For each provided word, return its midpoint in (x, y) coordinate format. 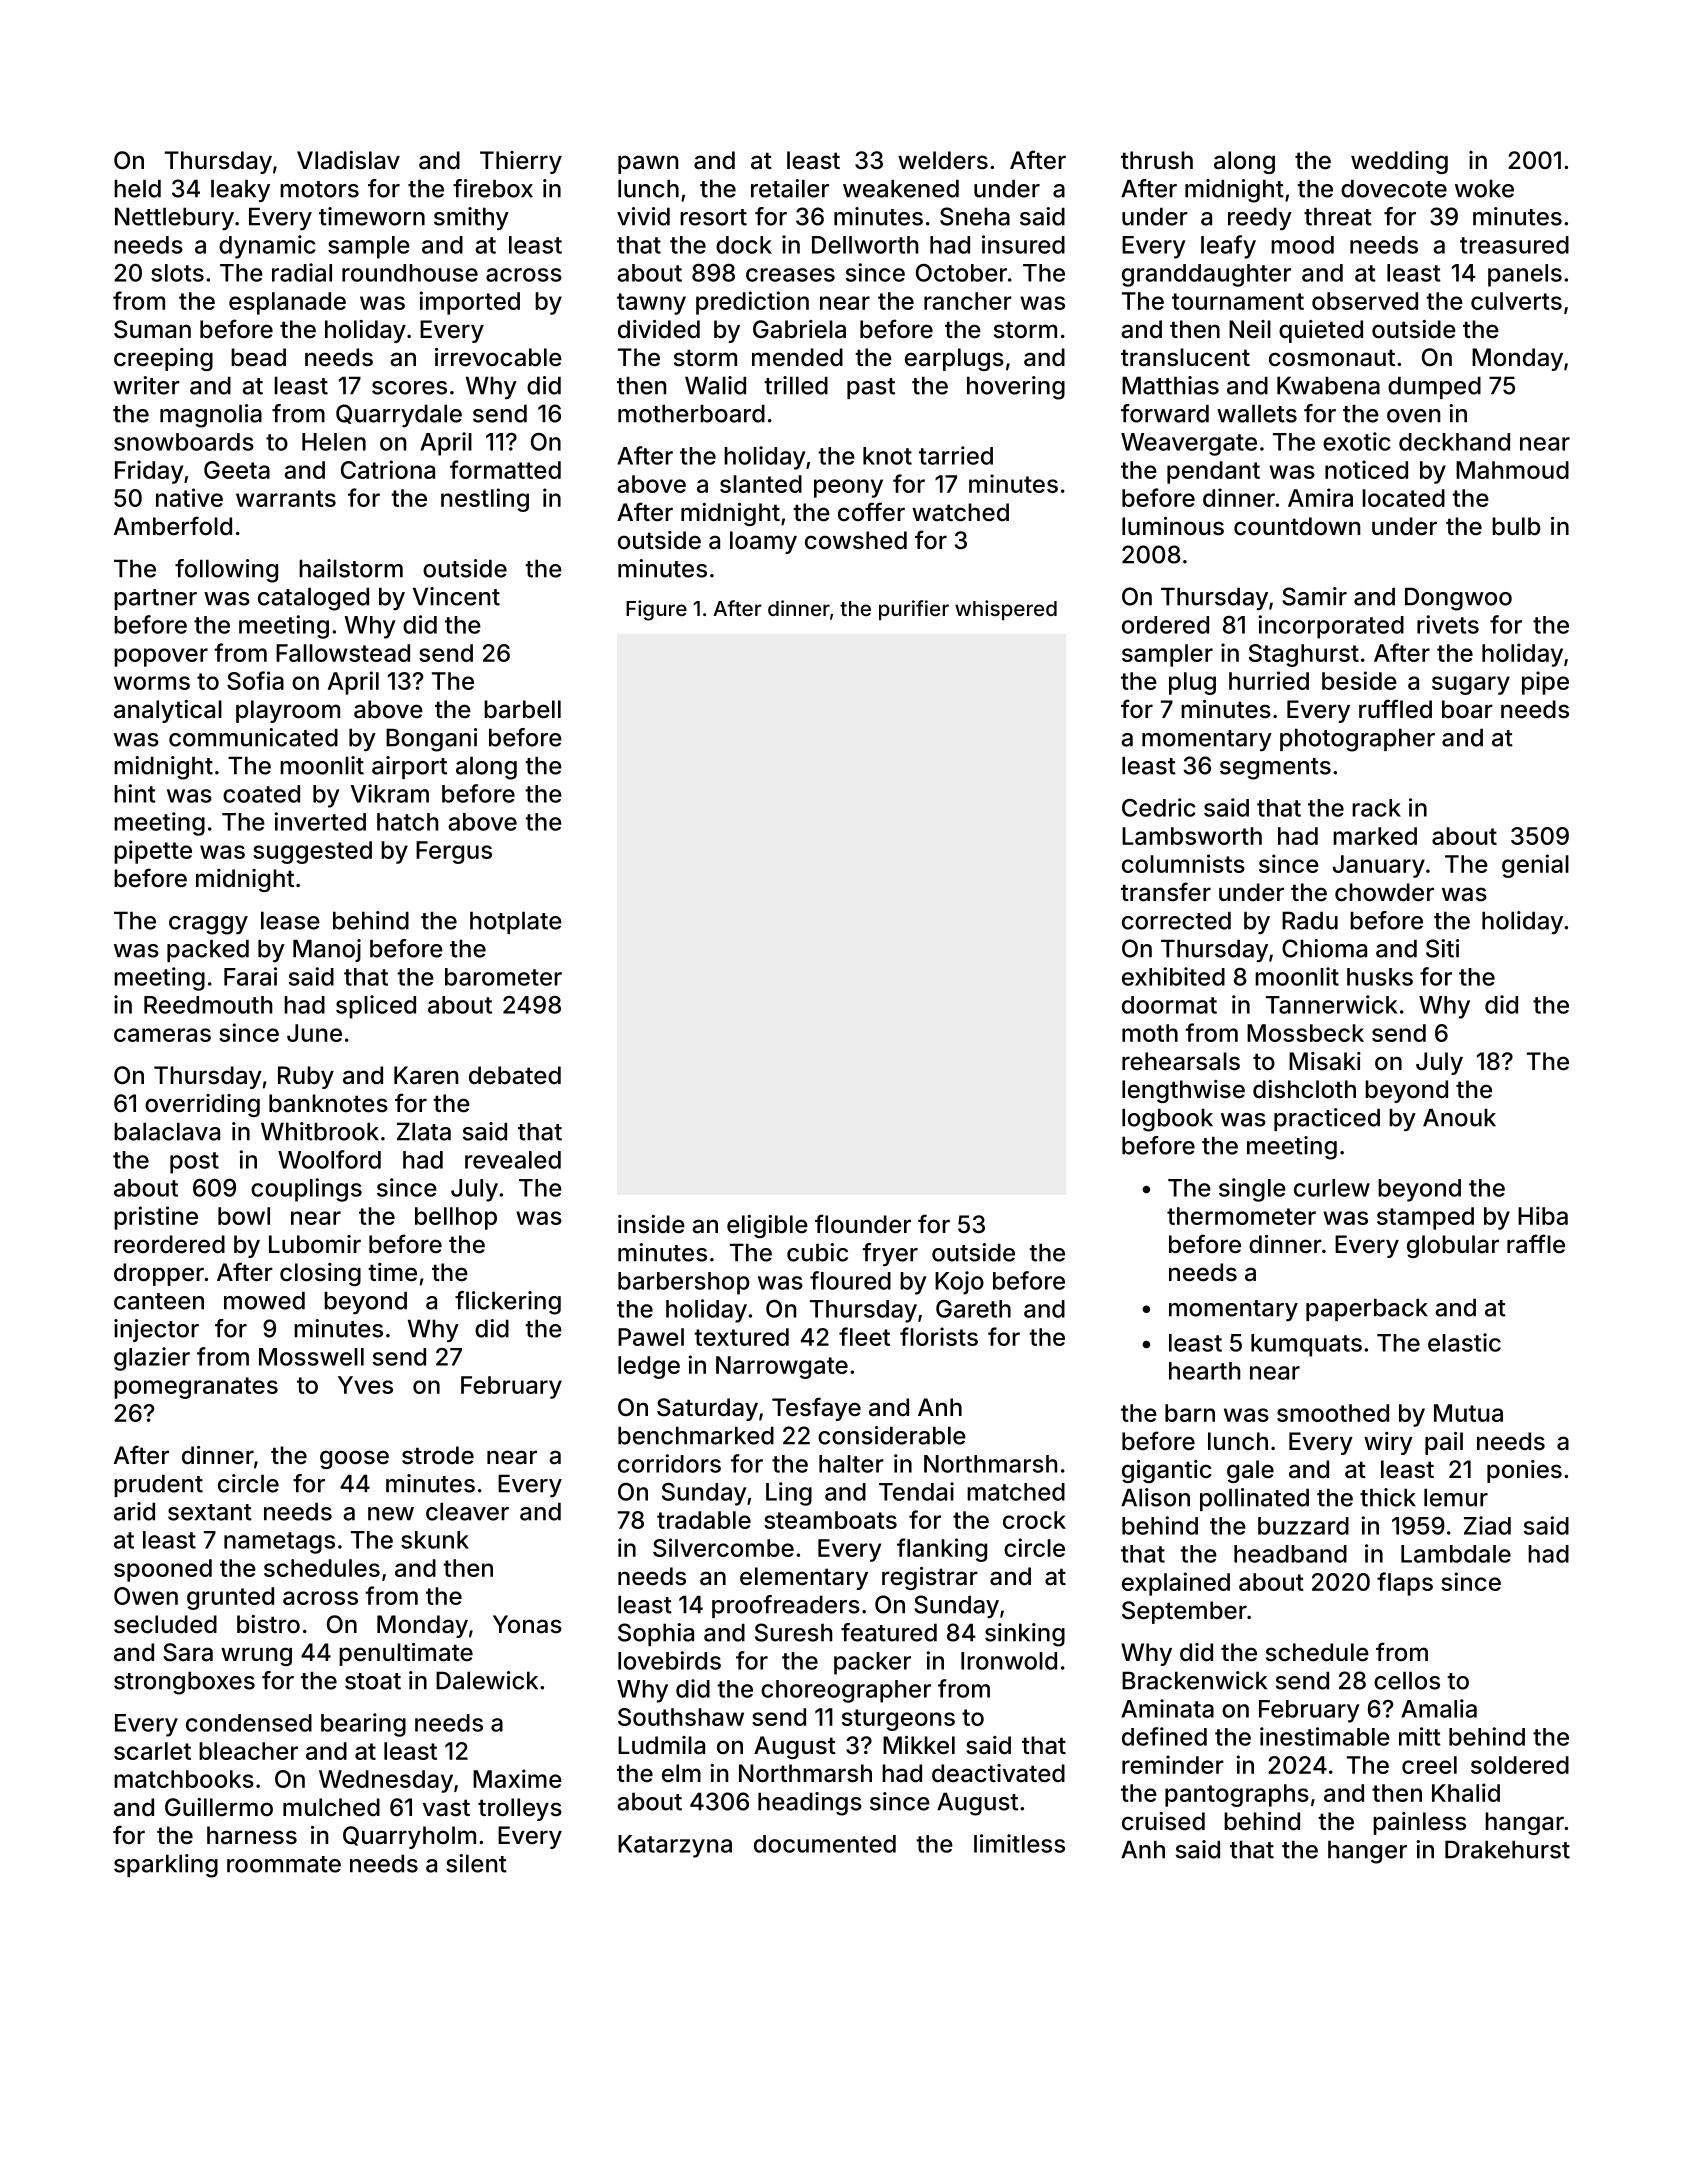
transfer (1166, 892)
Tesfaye (816, 1409)
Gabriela (799, 329)
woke (1484, 188)
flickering (508, 1303)
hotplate (516, 922)
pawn (648, 164)
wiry (1388, 1443)
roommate (284, 1864)
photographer (1357, 740)
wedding (1399, 162)
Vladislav (348, 160)
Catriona (388, 469)
